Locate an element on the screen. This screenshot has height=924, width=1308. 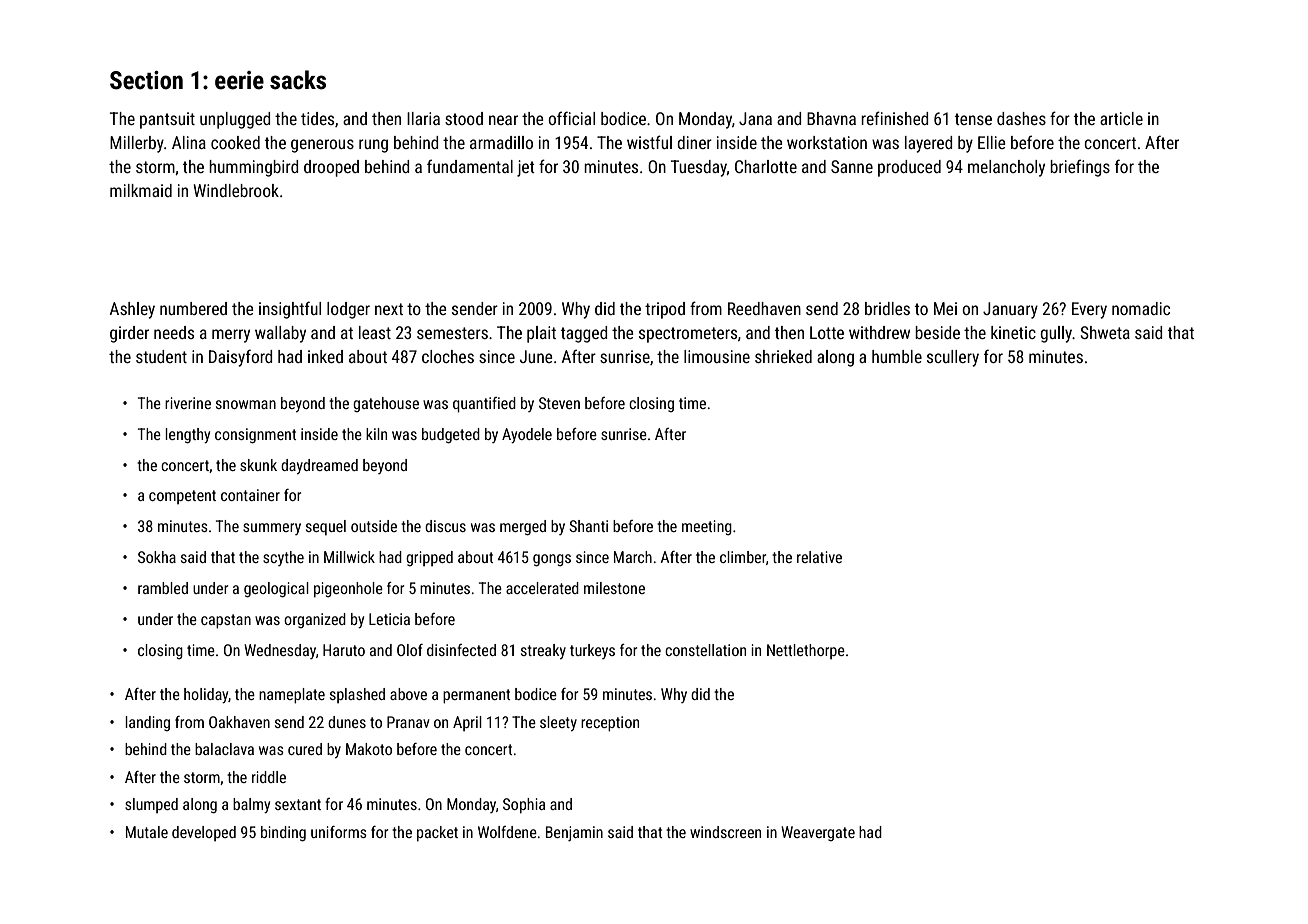
Reedhaven is located at coordinates (764, 308).
